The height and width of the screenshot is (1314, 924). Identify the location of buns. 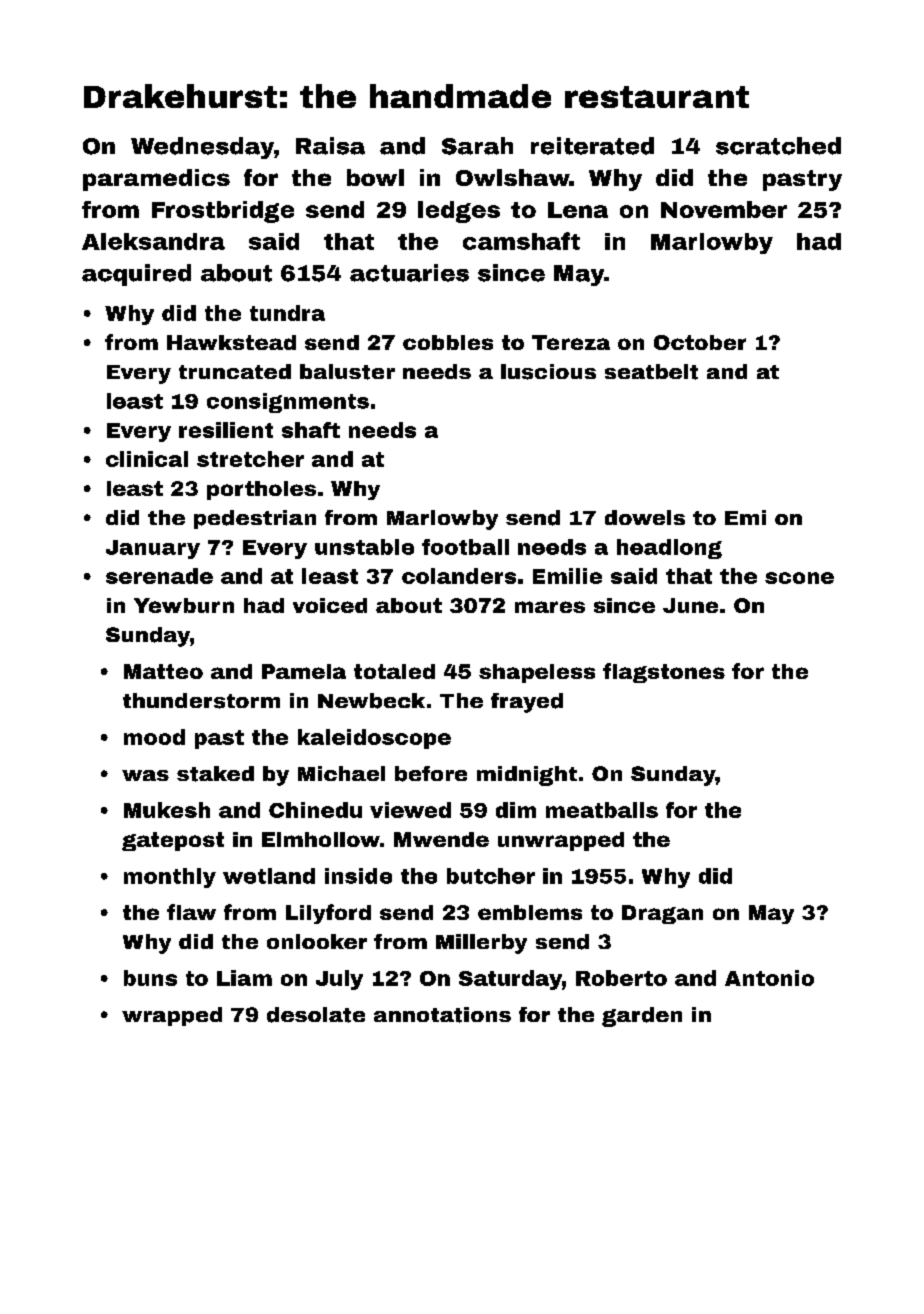
(150, 978).
